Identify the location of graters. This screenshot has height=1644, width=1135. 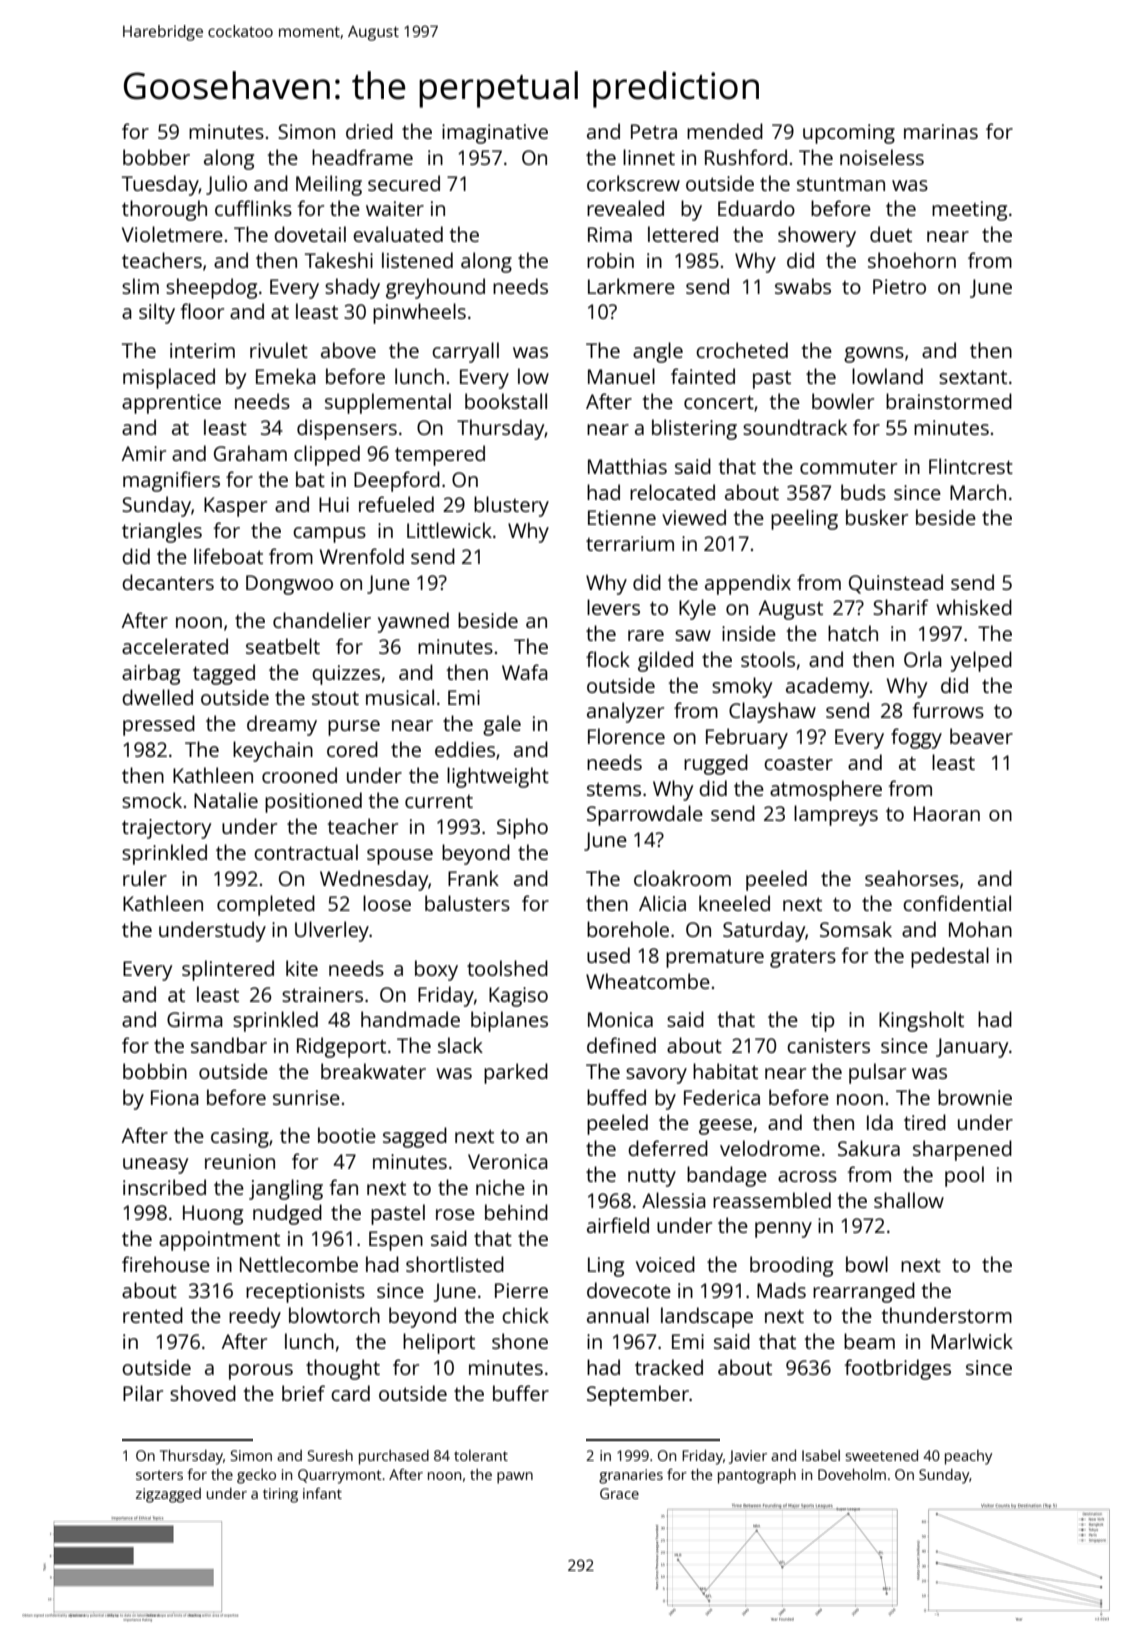
(803, 959).
